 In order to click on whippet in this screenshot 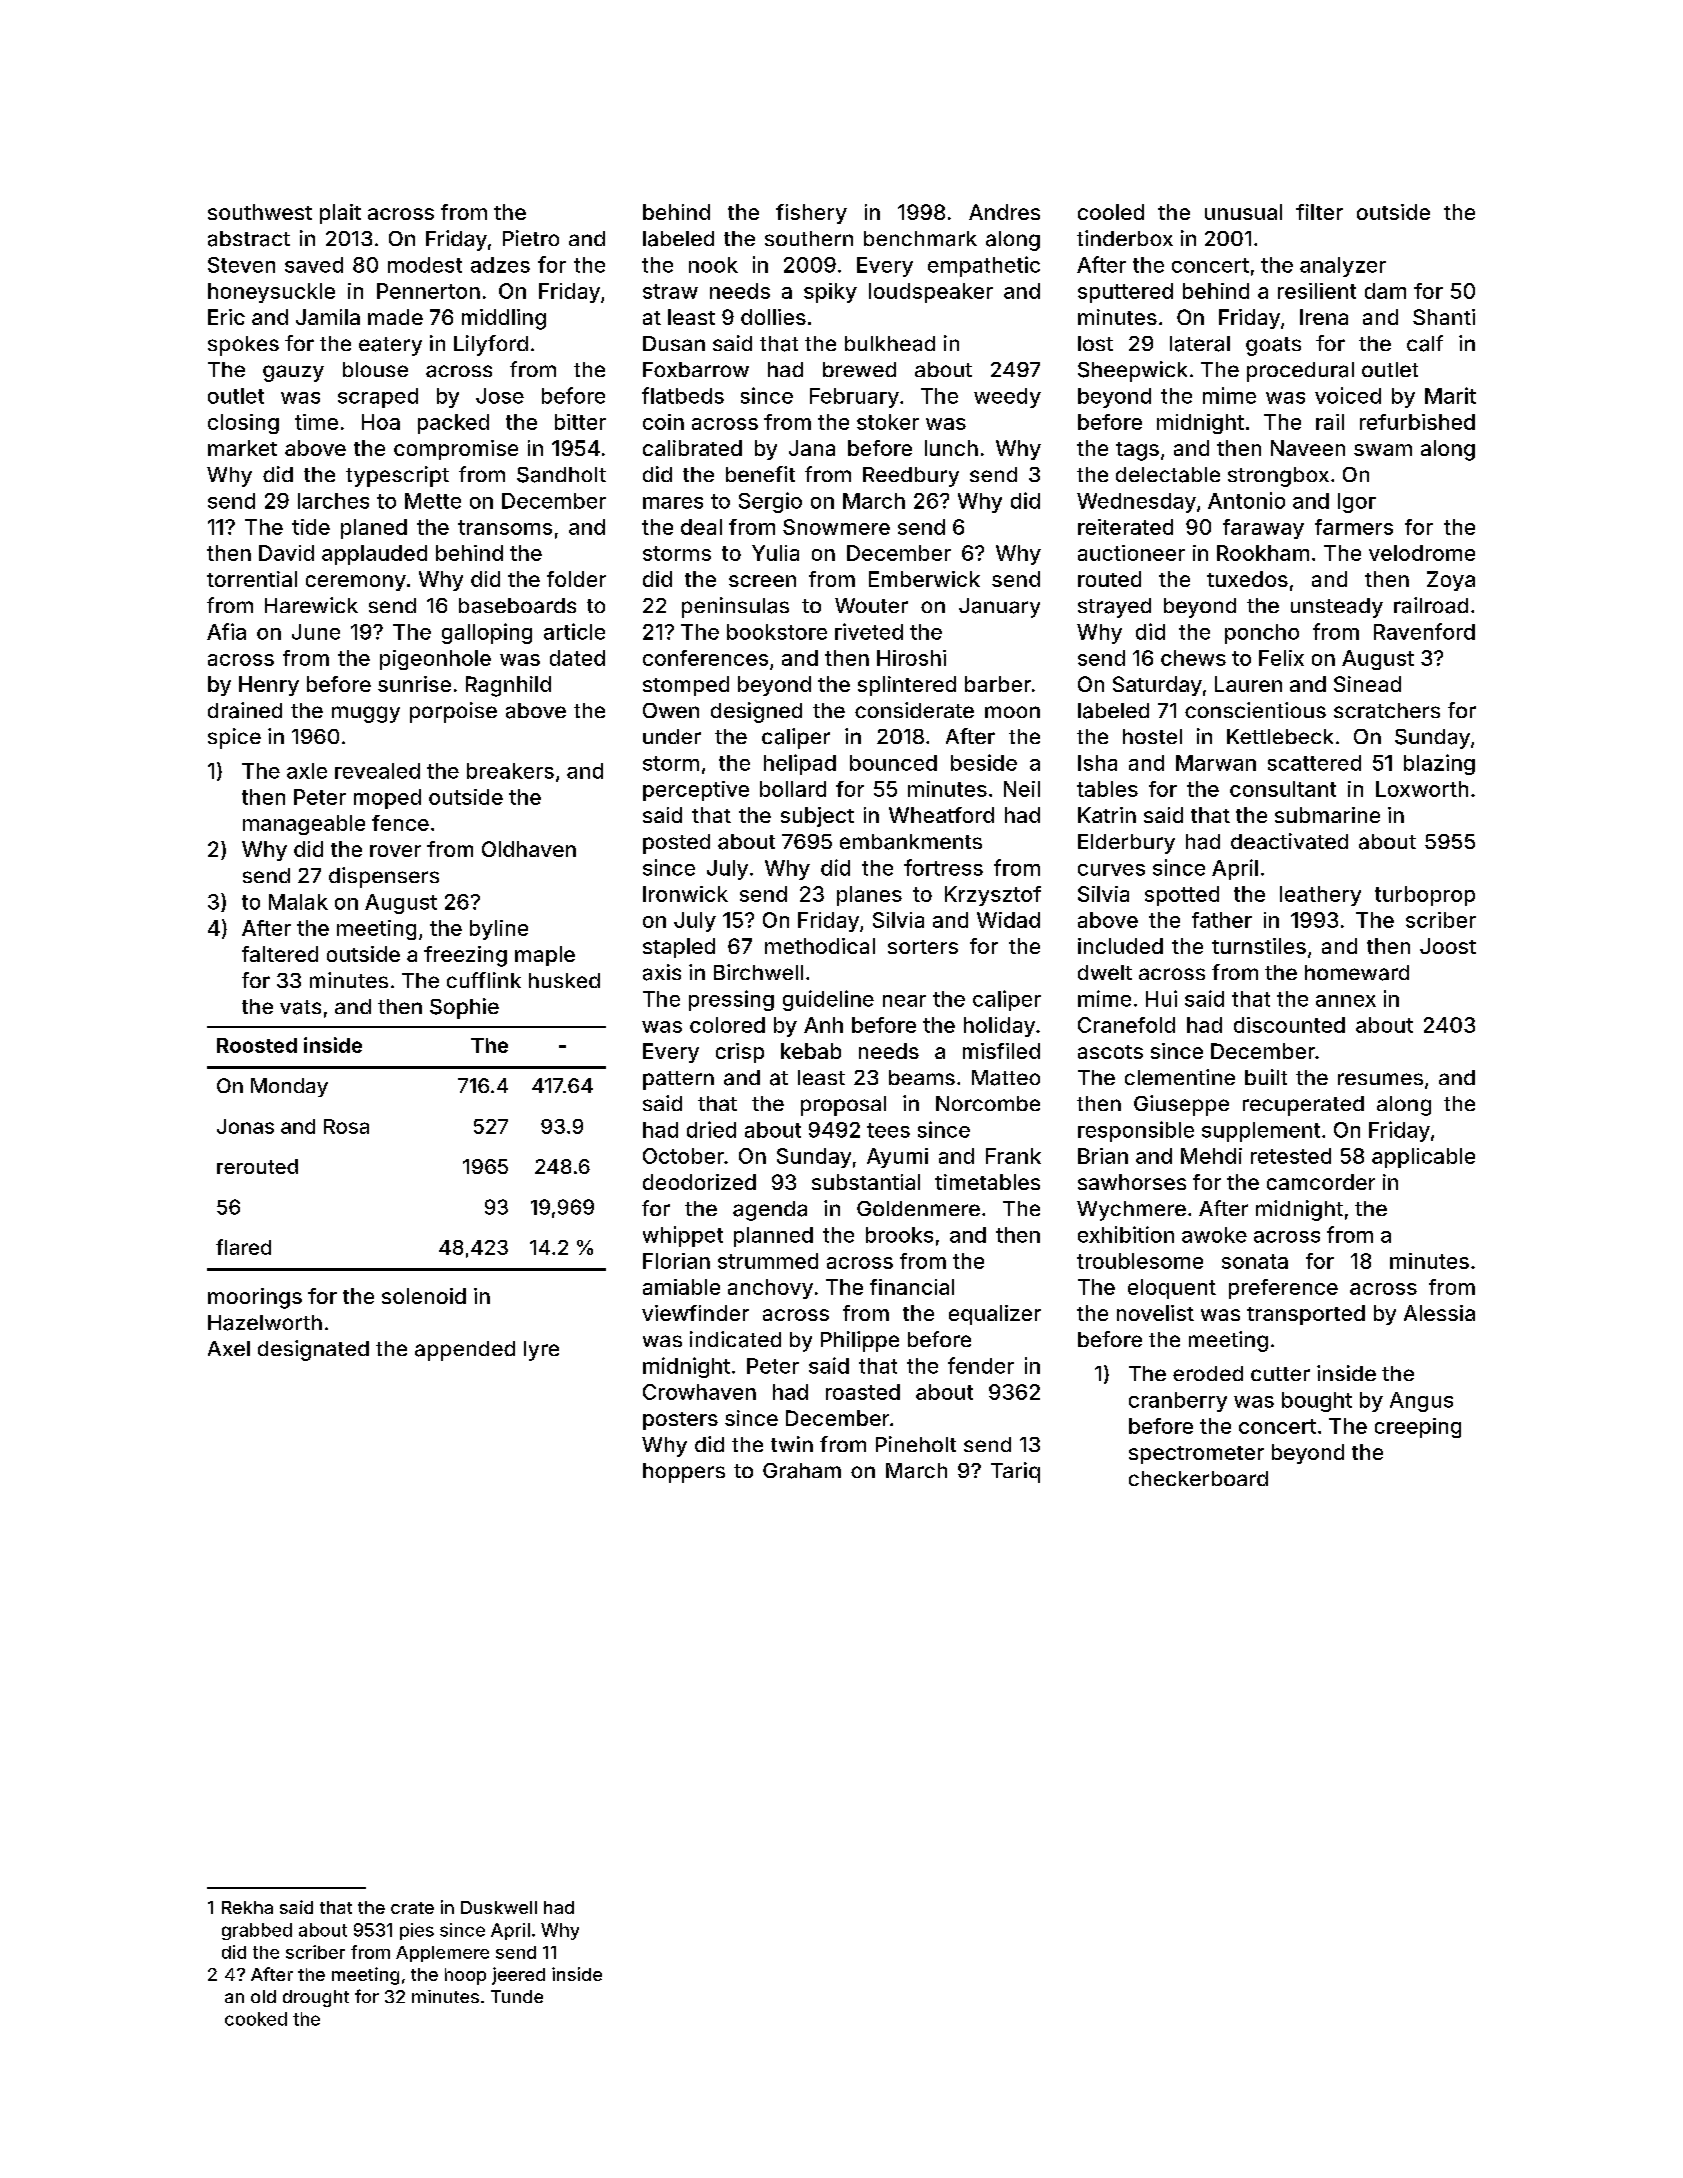, I will do `click(683, 1236)`.
